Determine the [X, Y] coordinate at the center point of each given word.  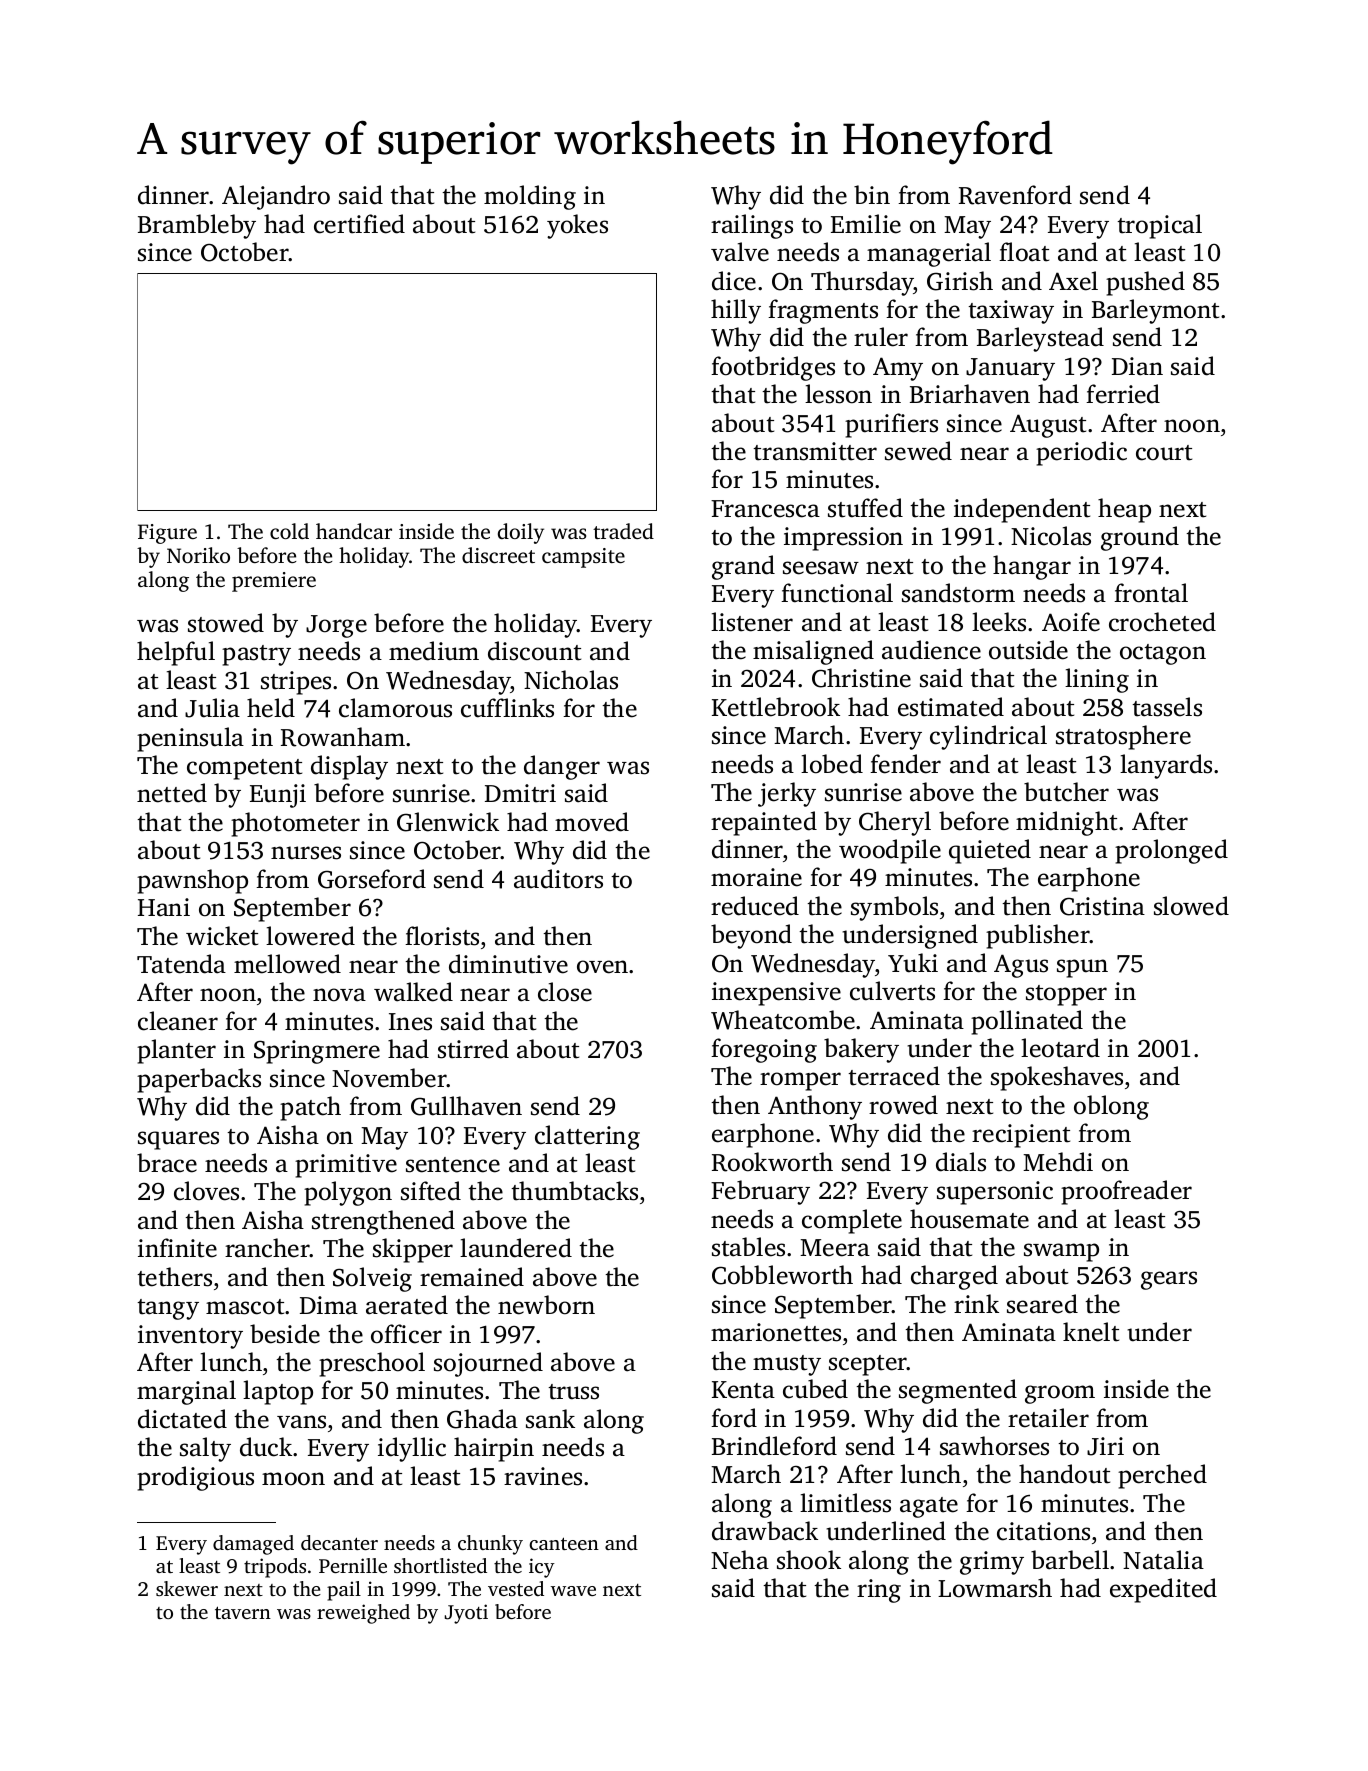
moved [592, 822]
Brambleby [197, 226]
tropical [1159, 226]
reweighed [363, 1614]
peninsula [190, 739]
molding [530, 197]
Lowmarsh [995, 1588]
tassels [1167, 707]
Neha [740, 1560]
